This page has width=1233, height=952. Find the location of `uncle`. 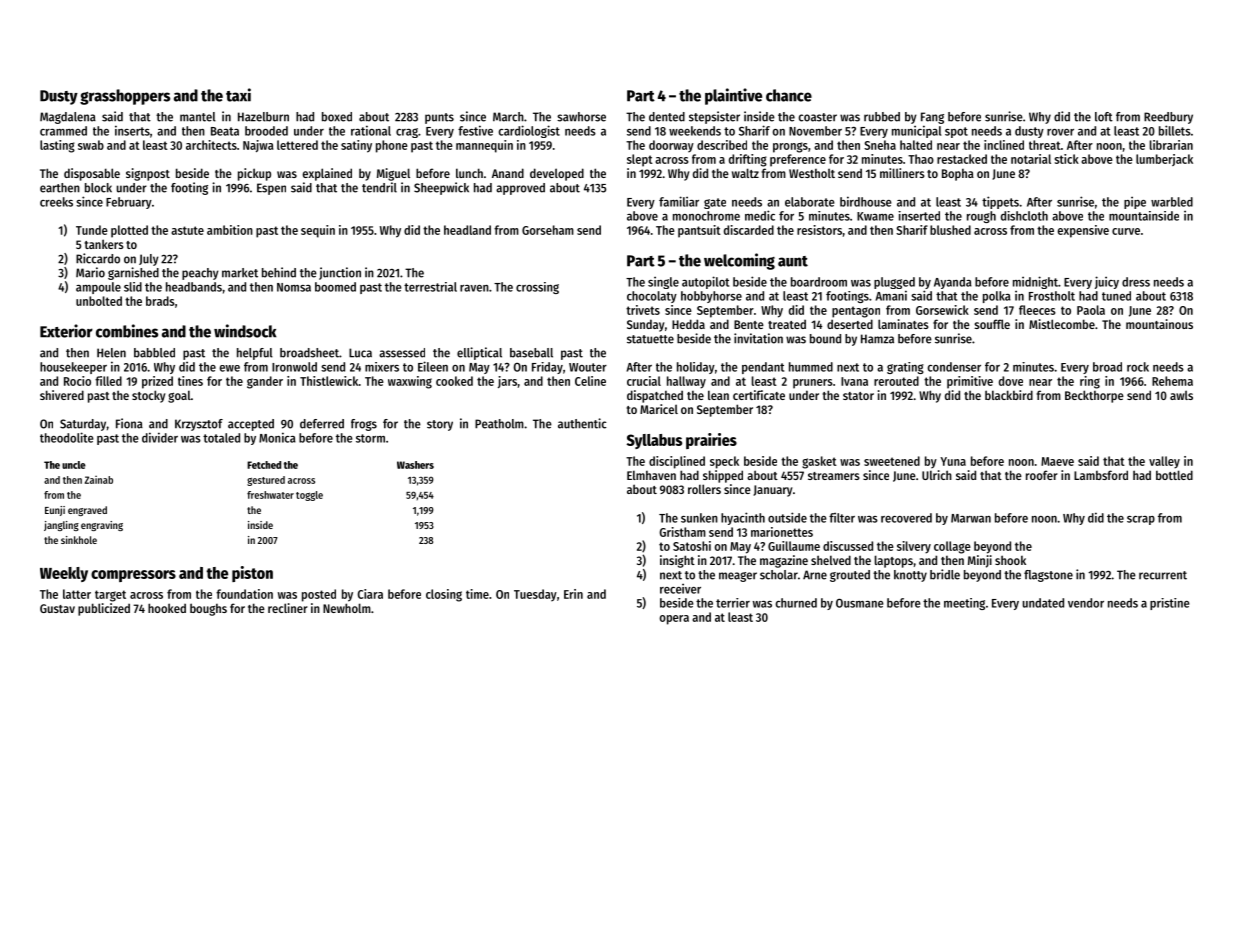

uncle is located at coordinates (74, 465).
